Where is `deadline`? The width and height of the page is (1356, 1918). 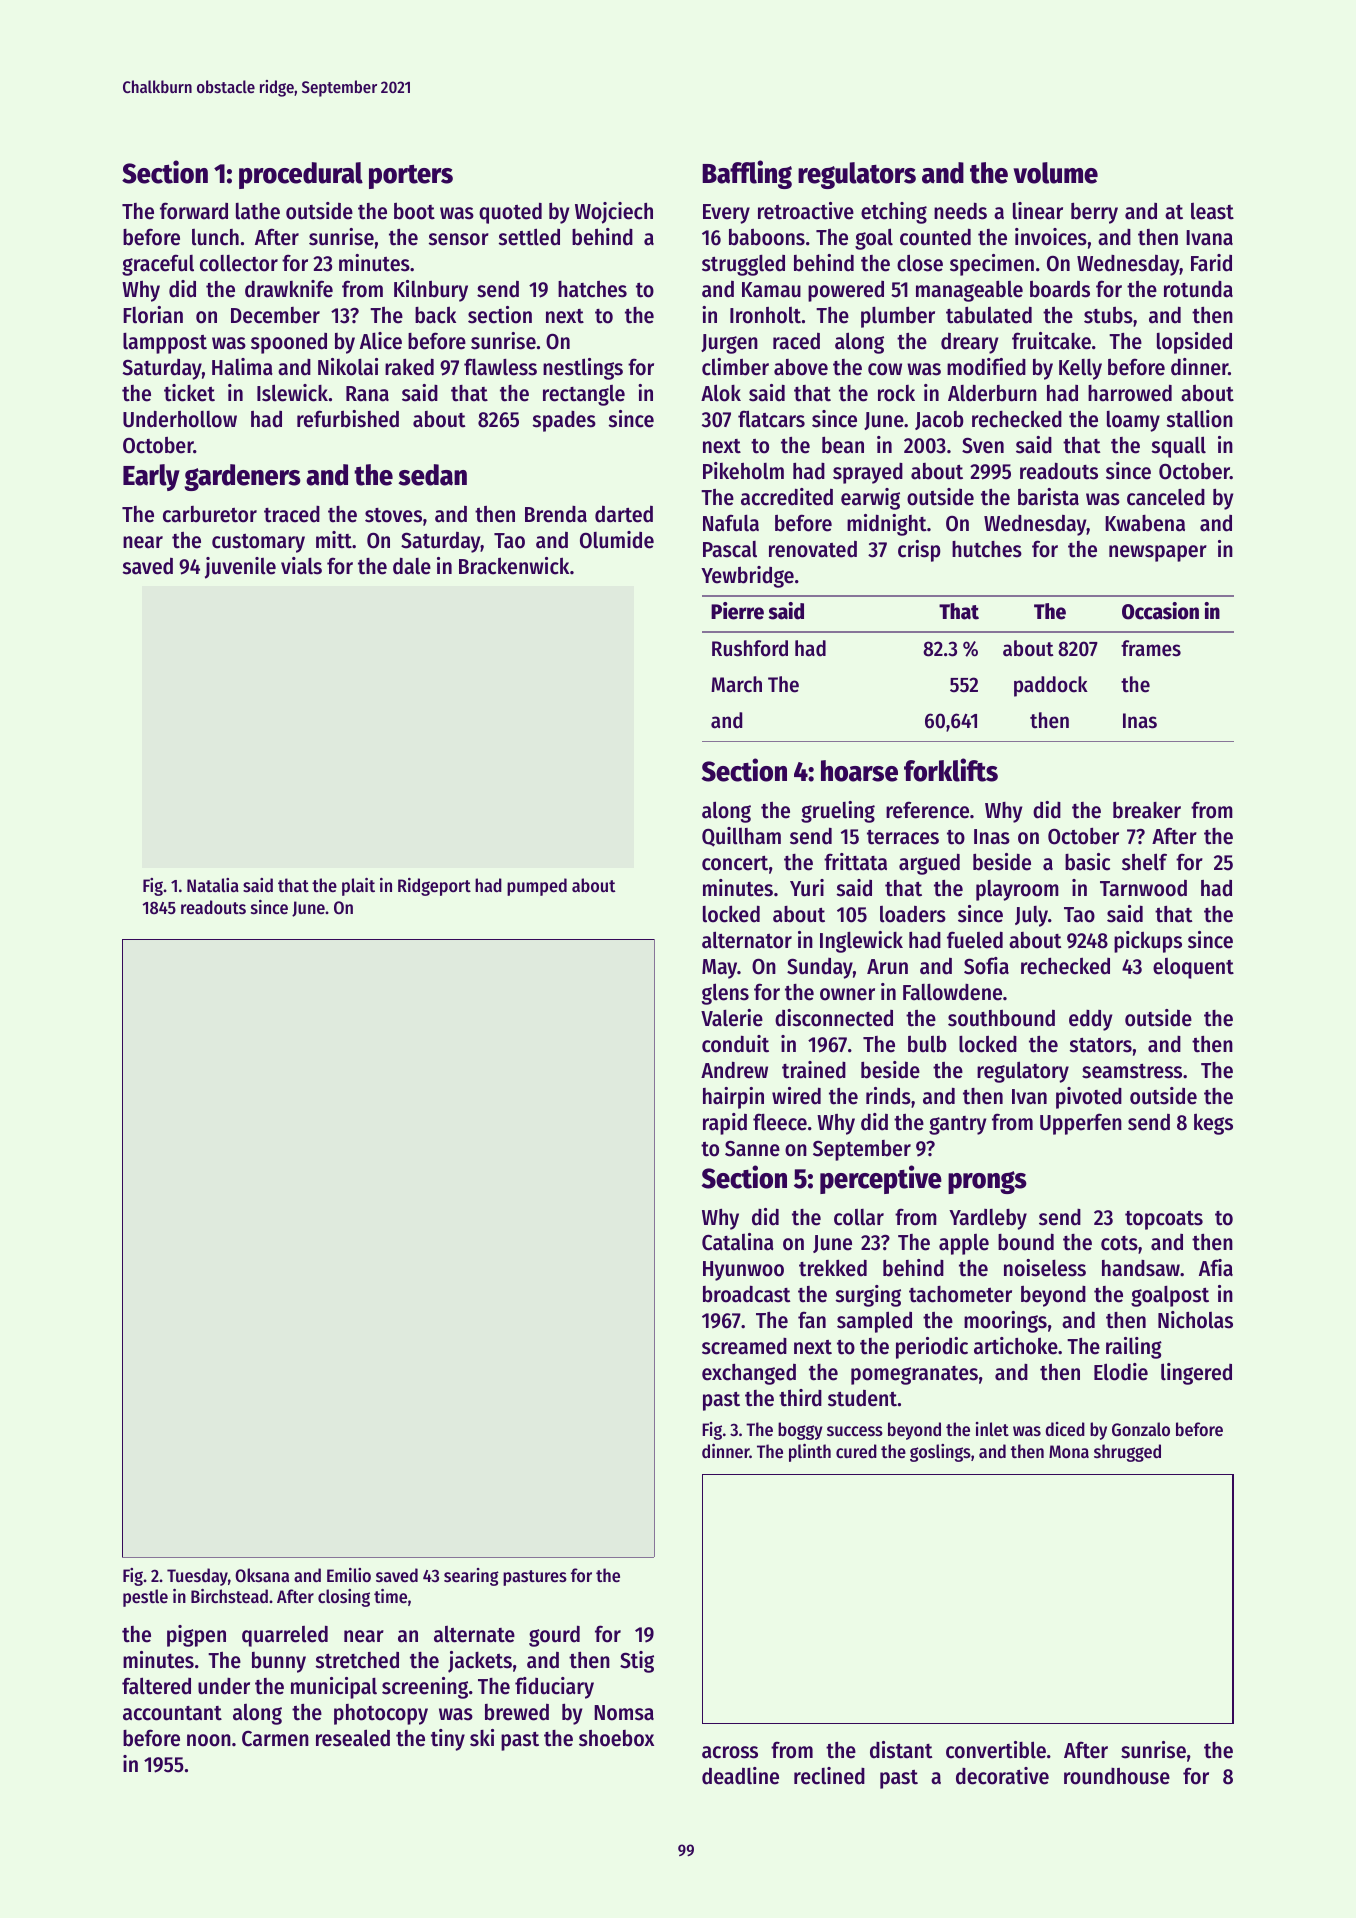 deadline is located at coordinates (740, 1776).
